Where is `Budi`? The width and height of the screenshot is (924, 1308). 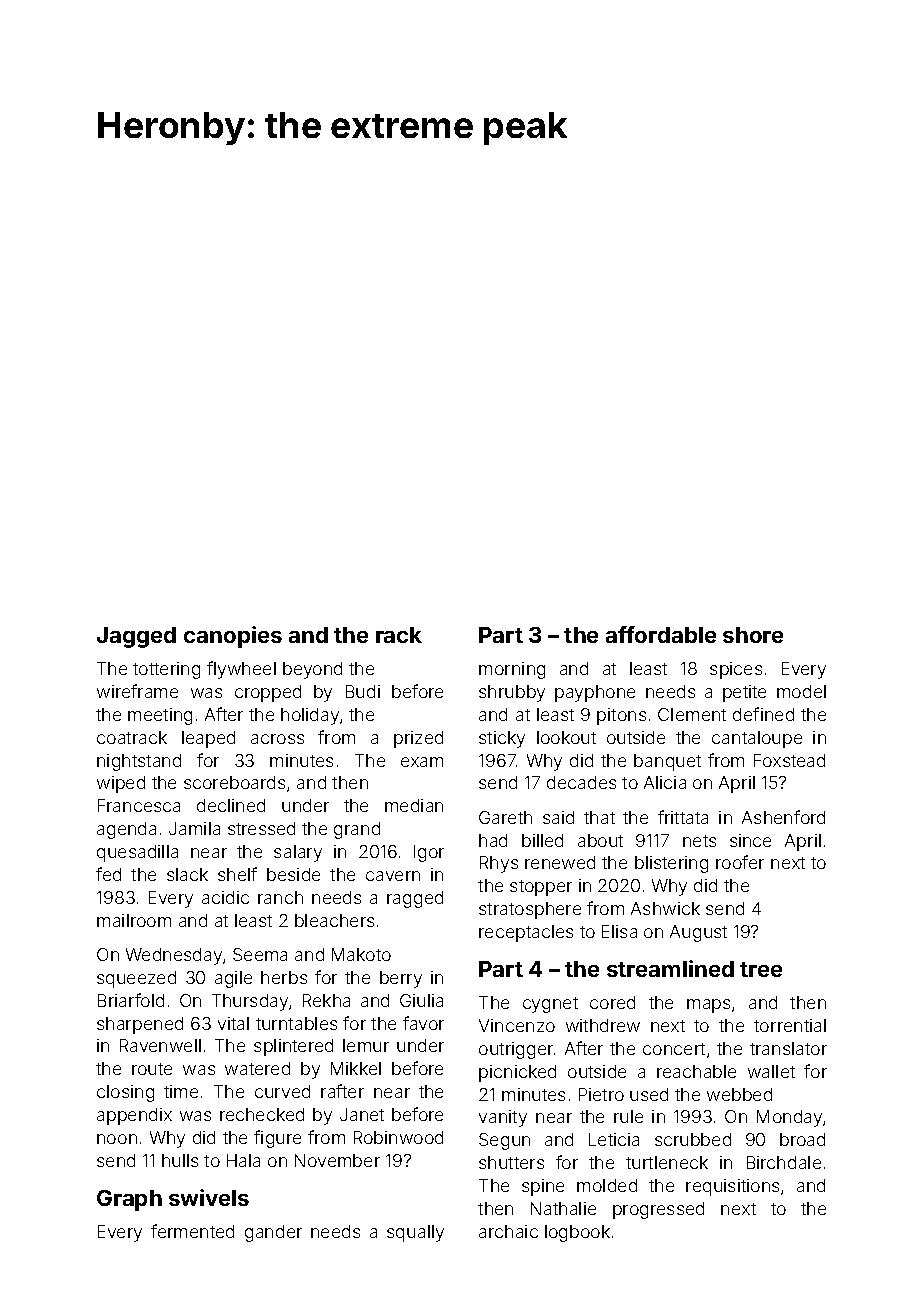 Budi is located at coordinates (363, 691).
